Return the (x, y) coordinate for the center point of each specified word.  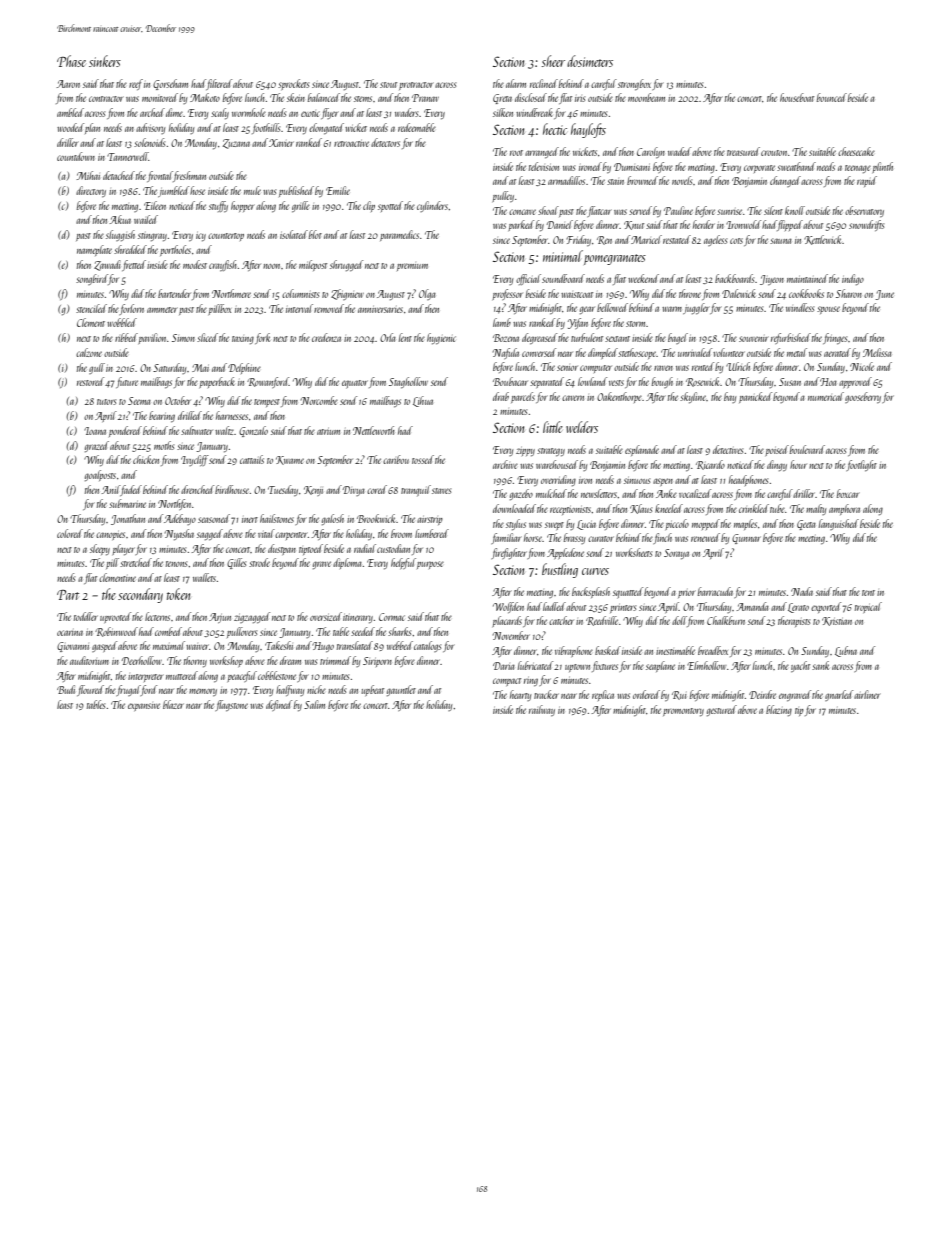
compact (507, 682)
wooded (70, 127)
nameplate (94, 250)
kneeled (669, 508)
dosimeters (590, 61)
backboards (734, 278)
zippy (525, 452)
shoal (548, 210)
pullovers (242, 632)
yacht (800, 666)
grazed (97, 446)
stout (388, 85)
